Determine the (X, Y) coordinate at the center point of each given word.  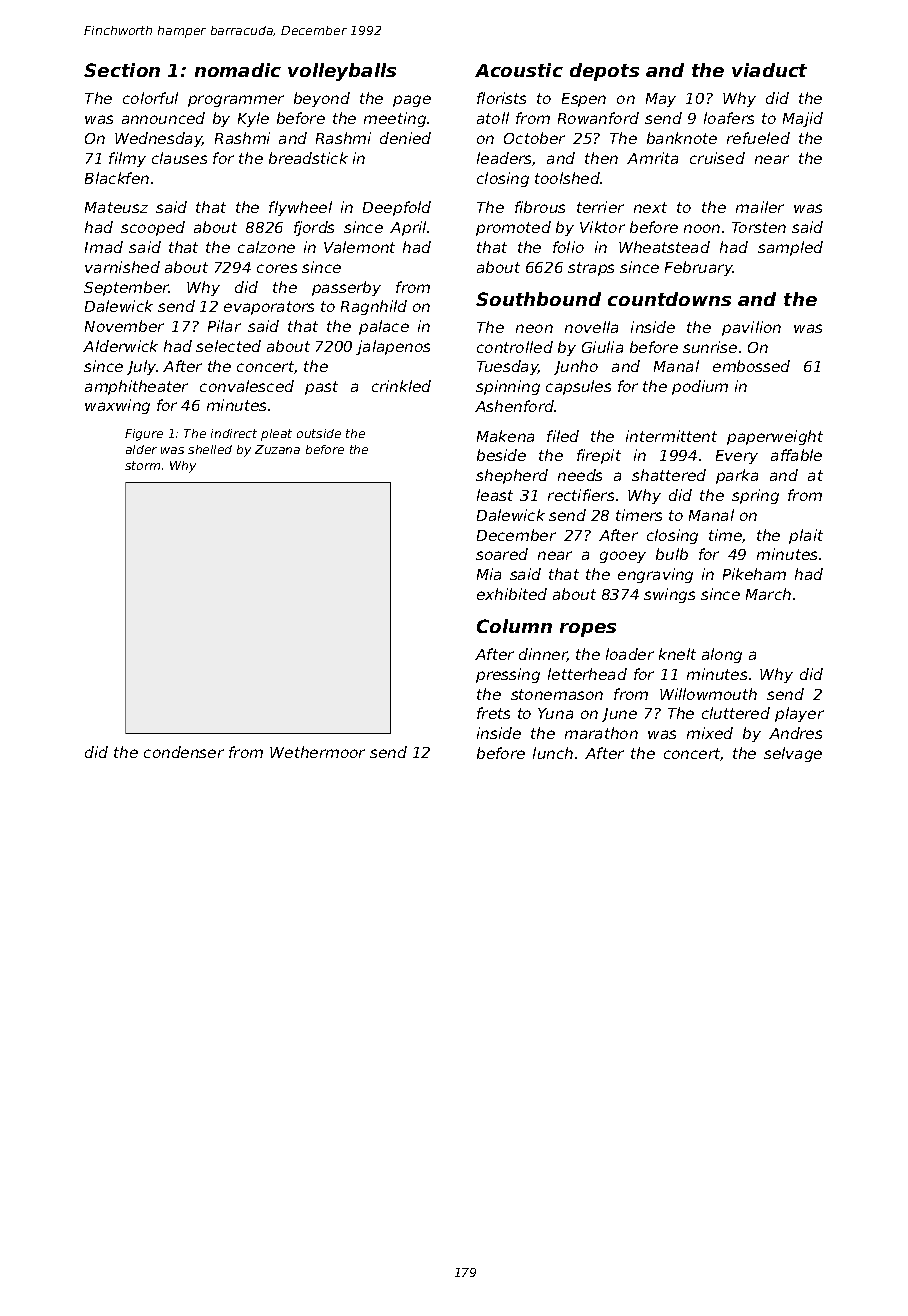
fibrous (540, 207)
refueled (758, 138)
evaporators (269, 308)
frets (493, 713)
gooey (623, 557)
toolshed (567, 178)
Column (514, 626)
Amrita (652, 158)
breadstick (308, 158)
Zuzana (277, 449)
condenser (184, 752)
